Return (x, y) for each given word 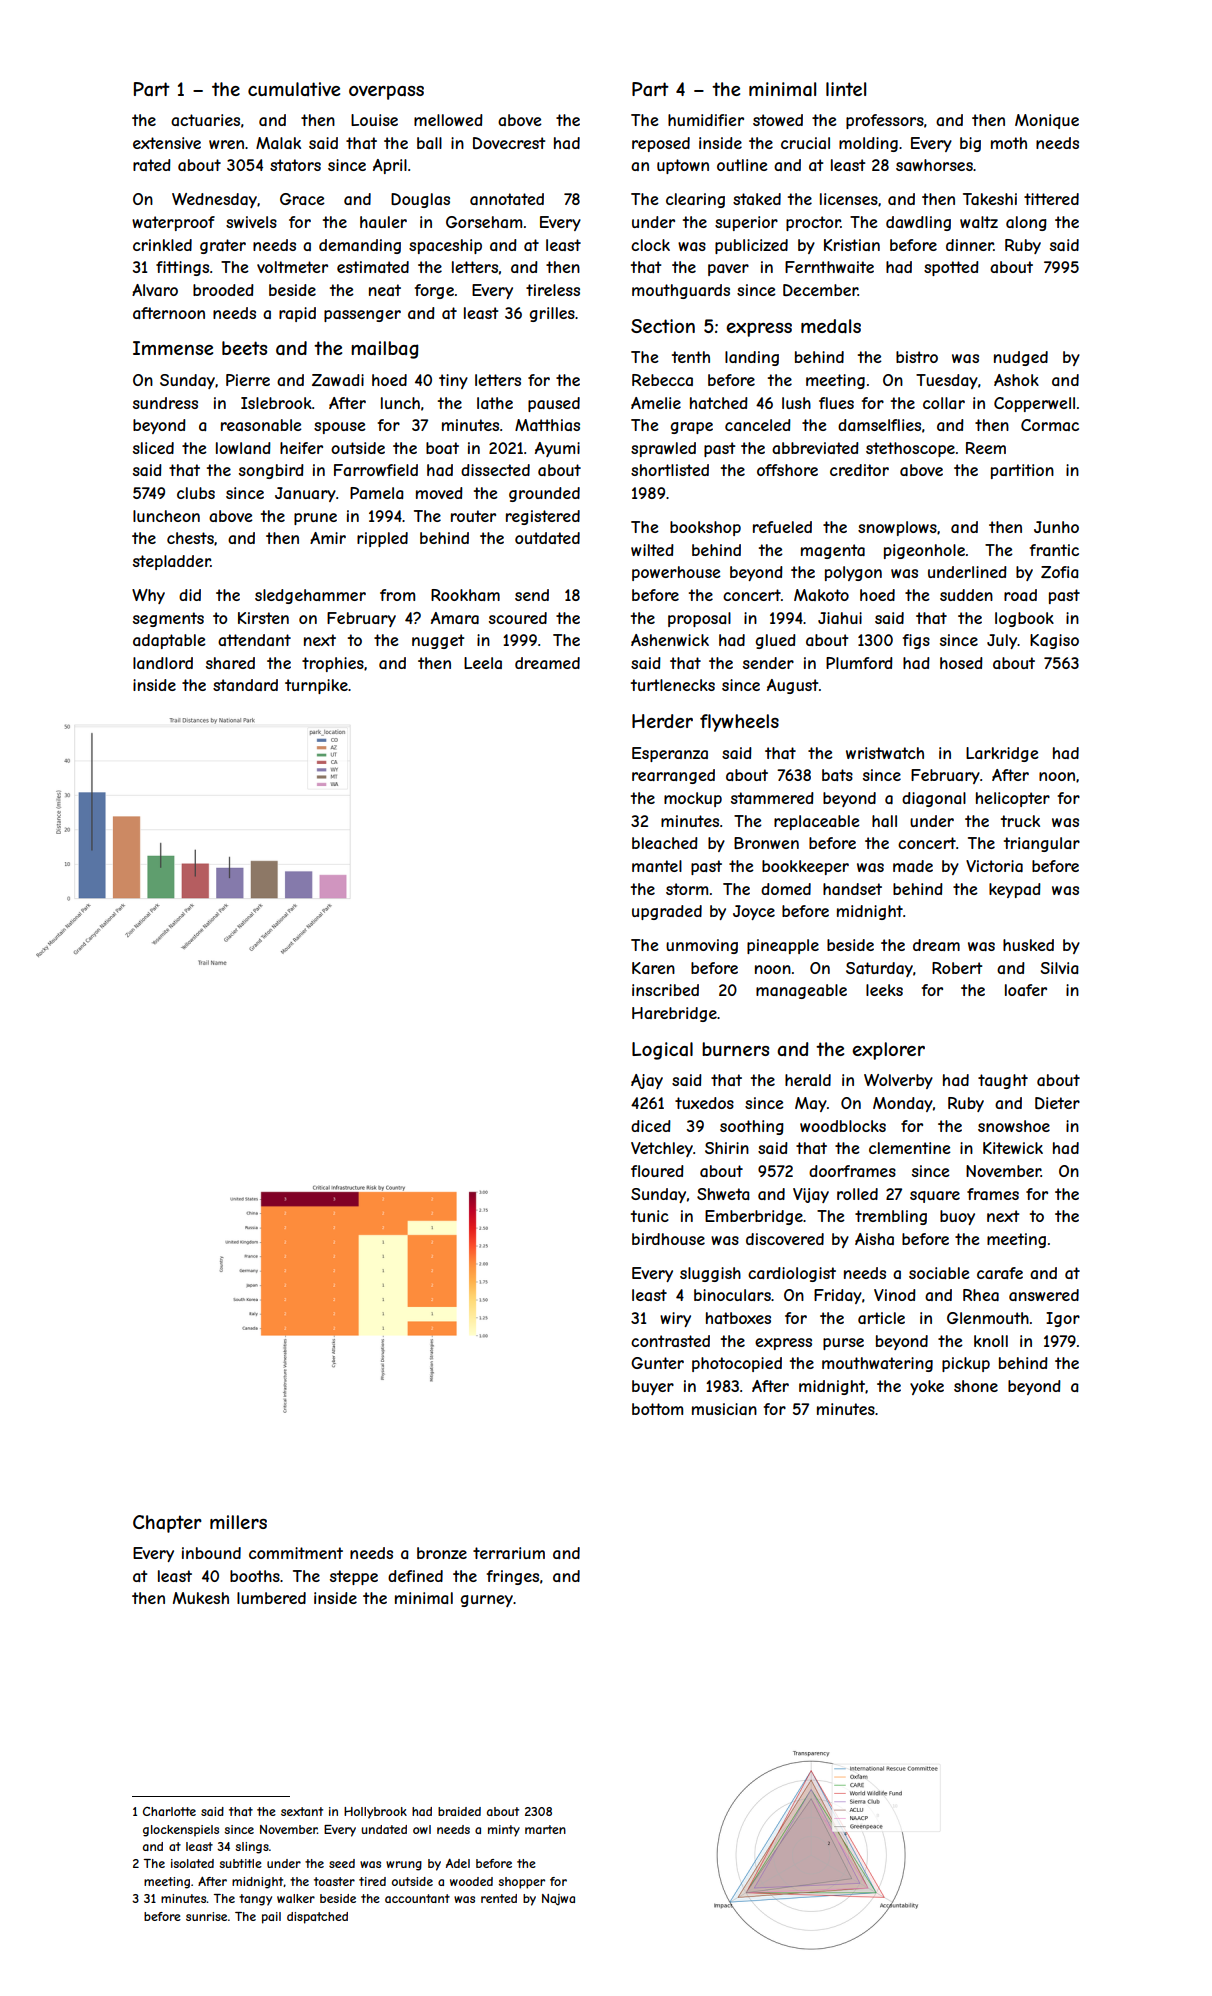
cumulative (294, 89)
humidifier (706, 120)
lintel (846, 89)
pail (271, 1918)
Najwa (558, 1900)
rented (499, 1898)
